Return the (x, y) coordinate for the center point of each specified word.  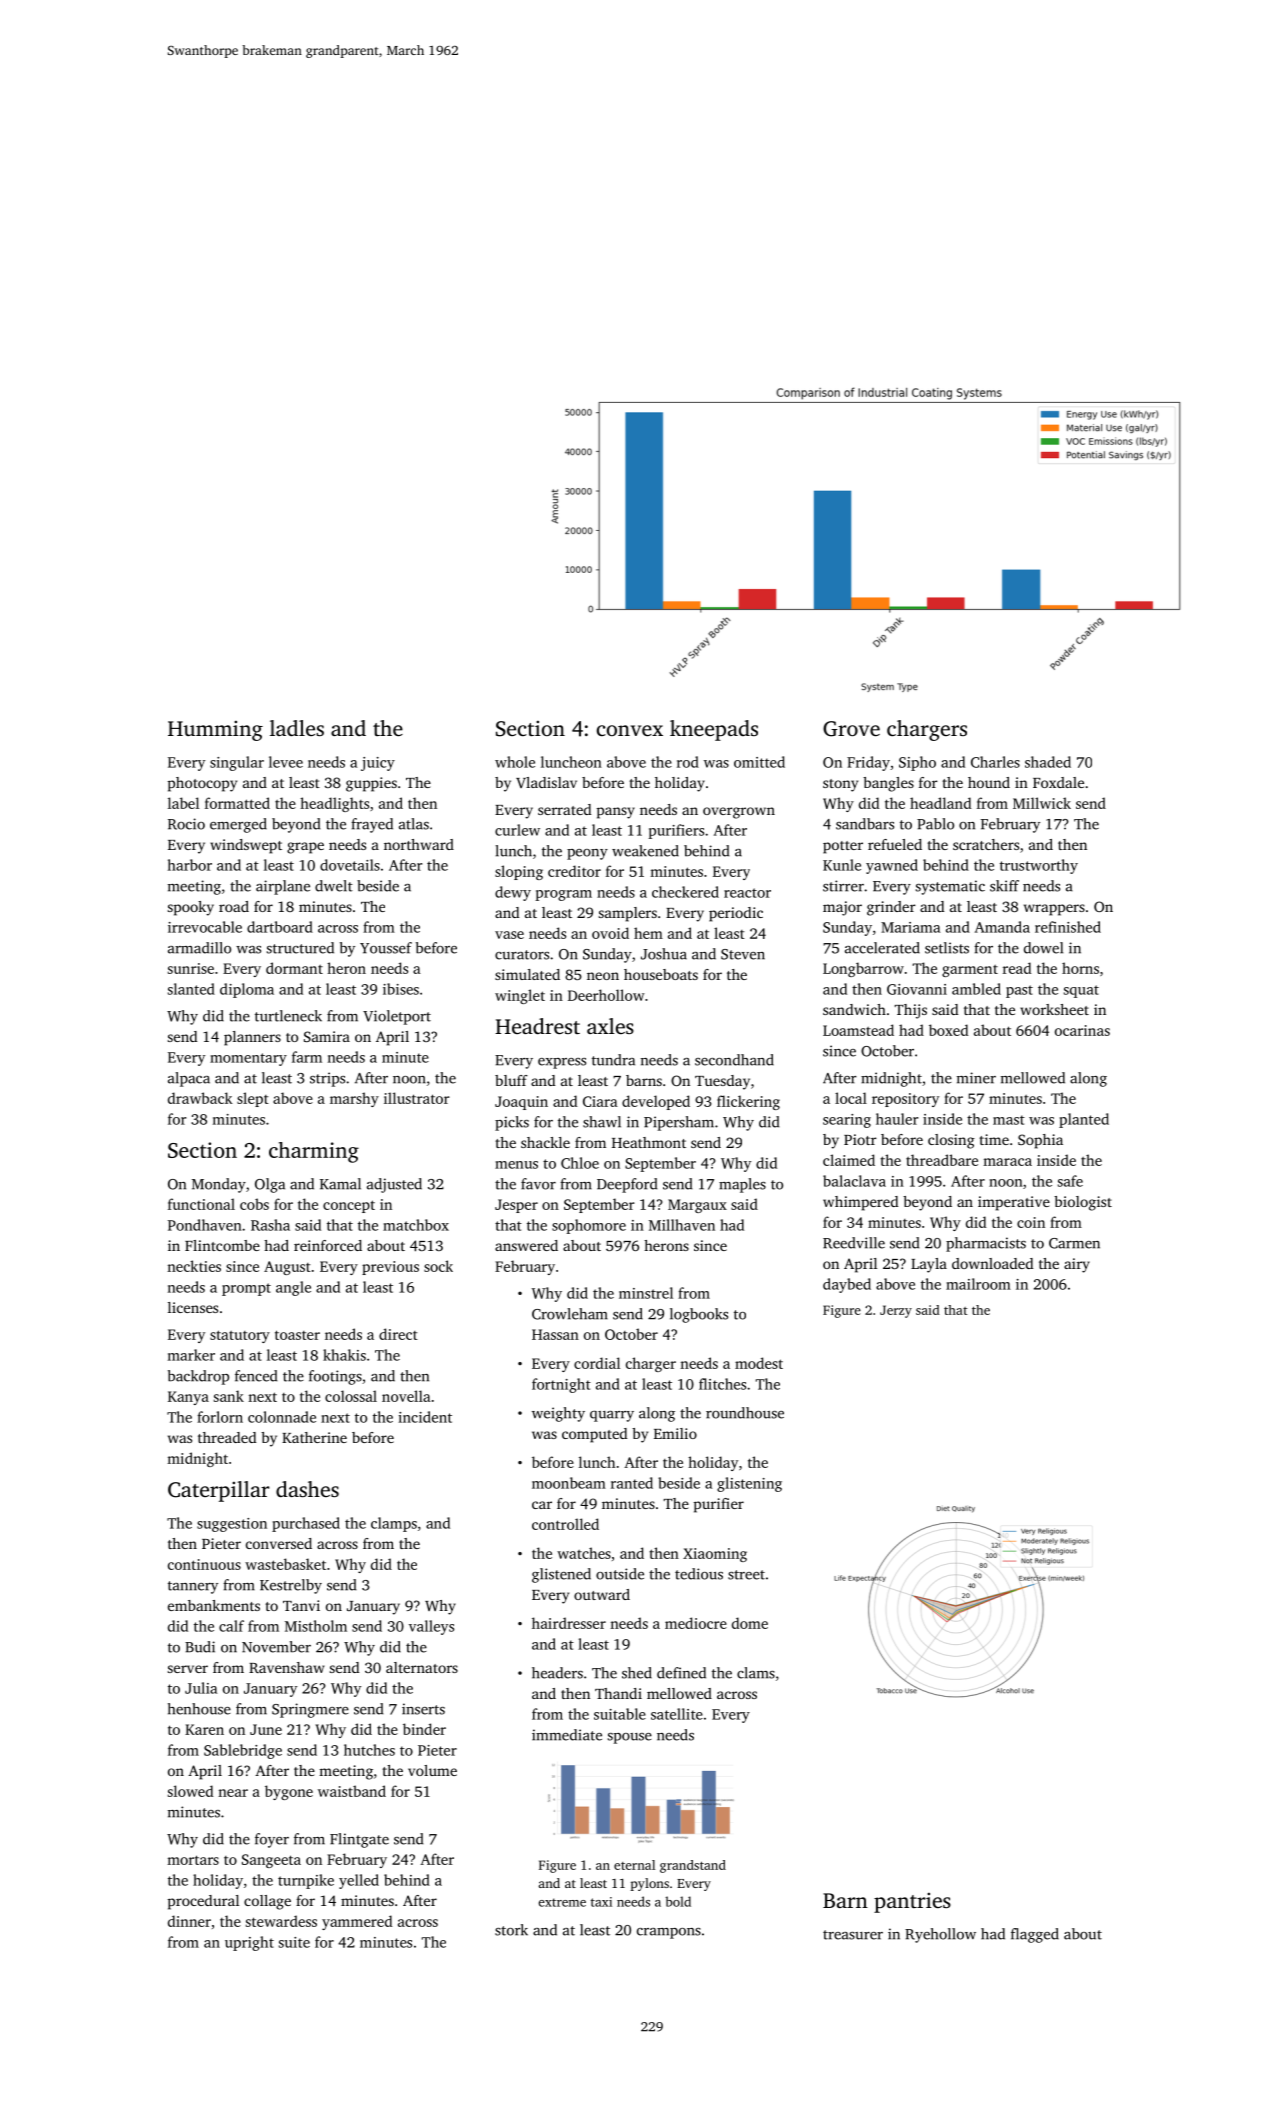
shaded (1048, 762)
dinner (189, 1921)
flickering (748, 1102)
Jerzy (896, 1311)
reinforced (328, 1245)
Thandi (618, 1693)
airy (1077, 1265)
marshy (354, 1099)
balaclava (854, 1181)
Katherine (314, 1437)
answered (526, 1245)
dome (750, 1623)
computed (594, 1435)
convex (630, 730)
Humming (215, 731)
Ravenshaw (286, 1667)
